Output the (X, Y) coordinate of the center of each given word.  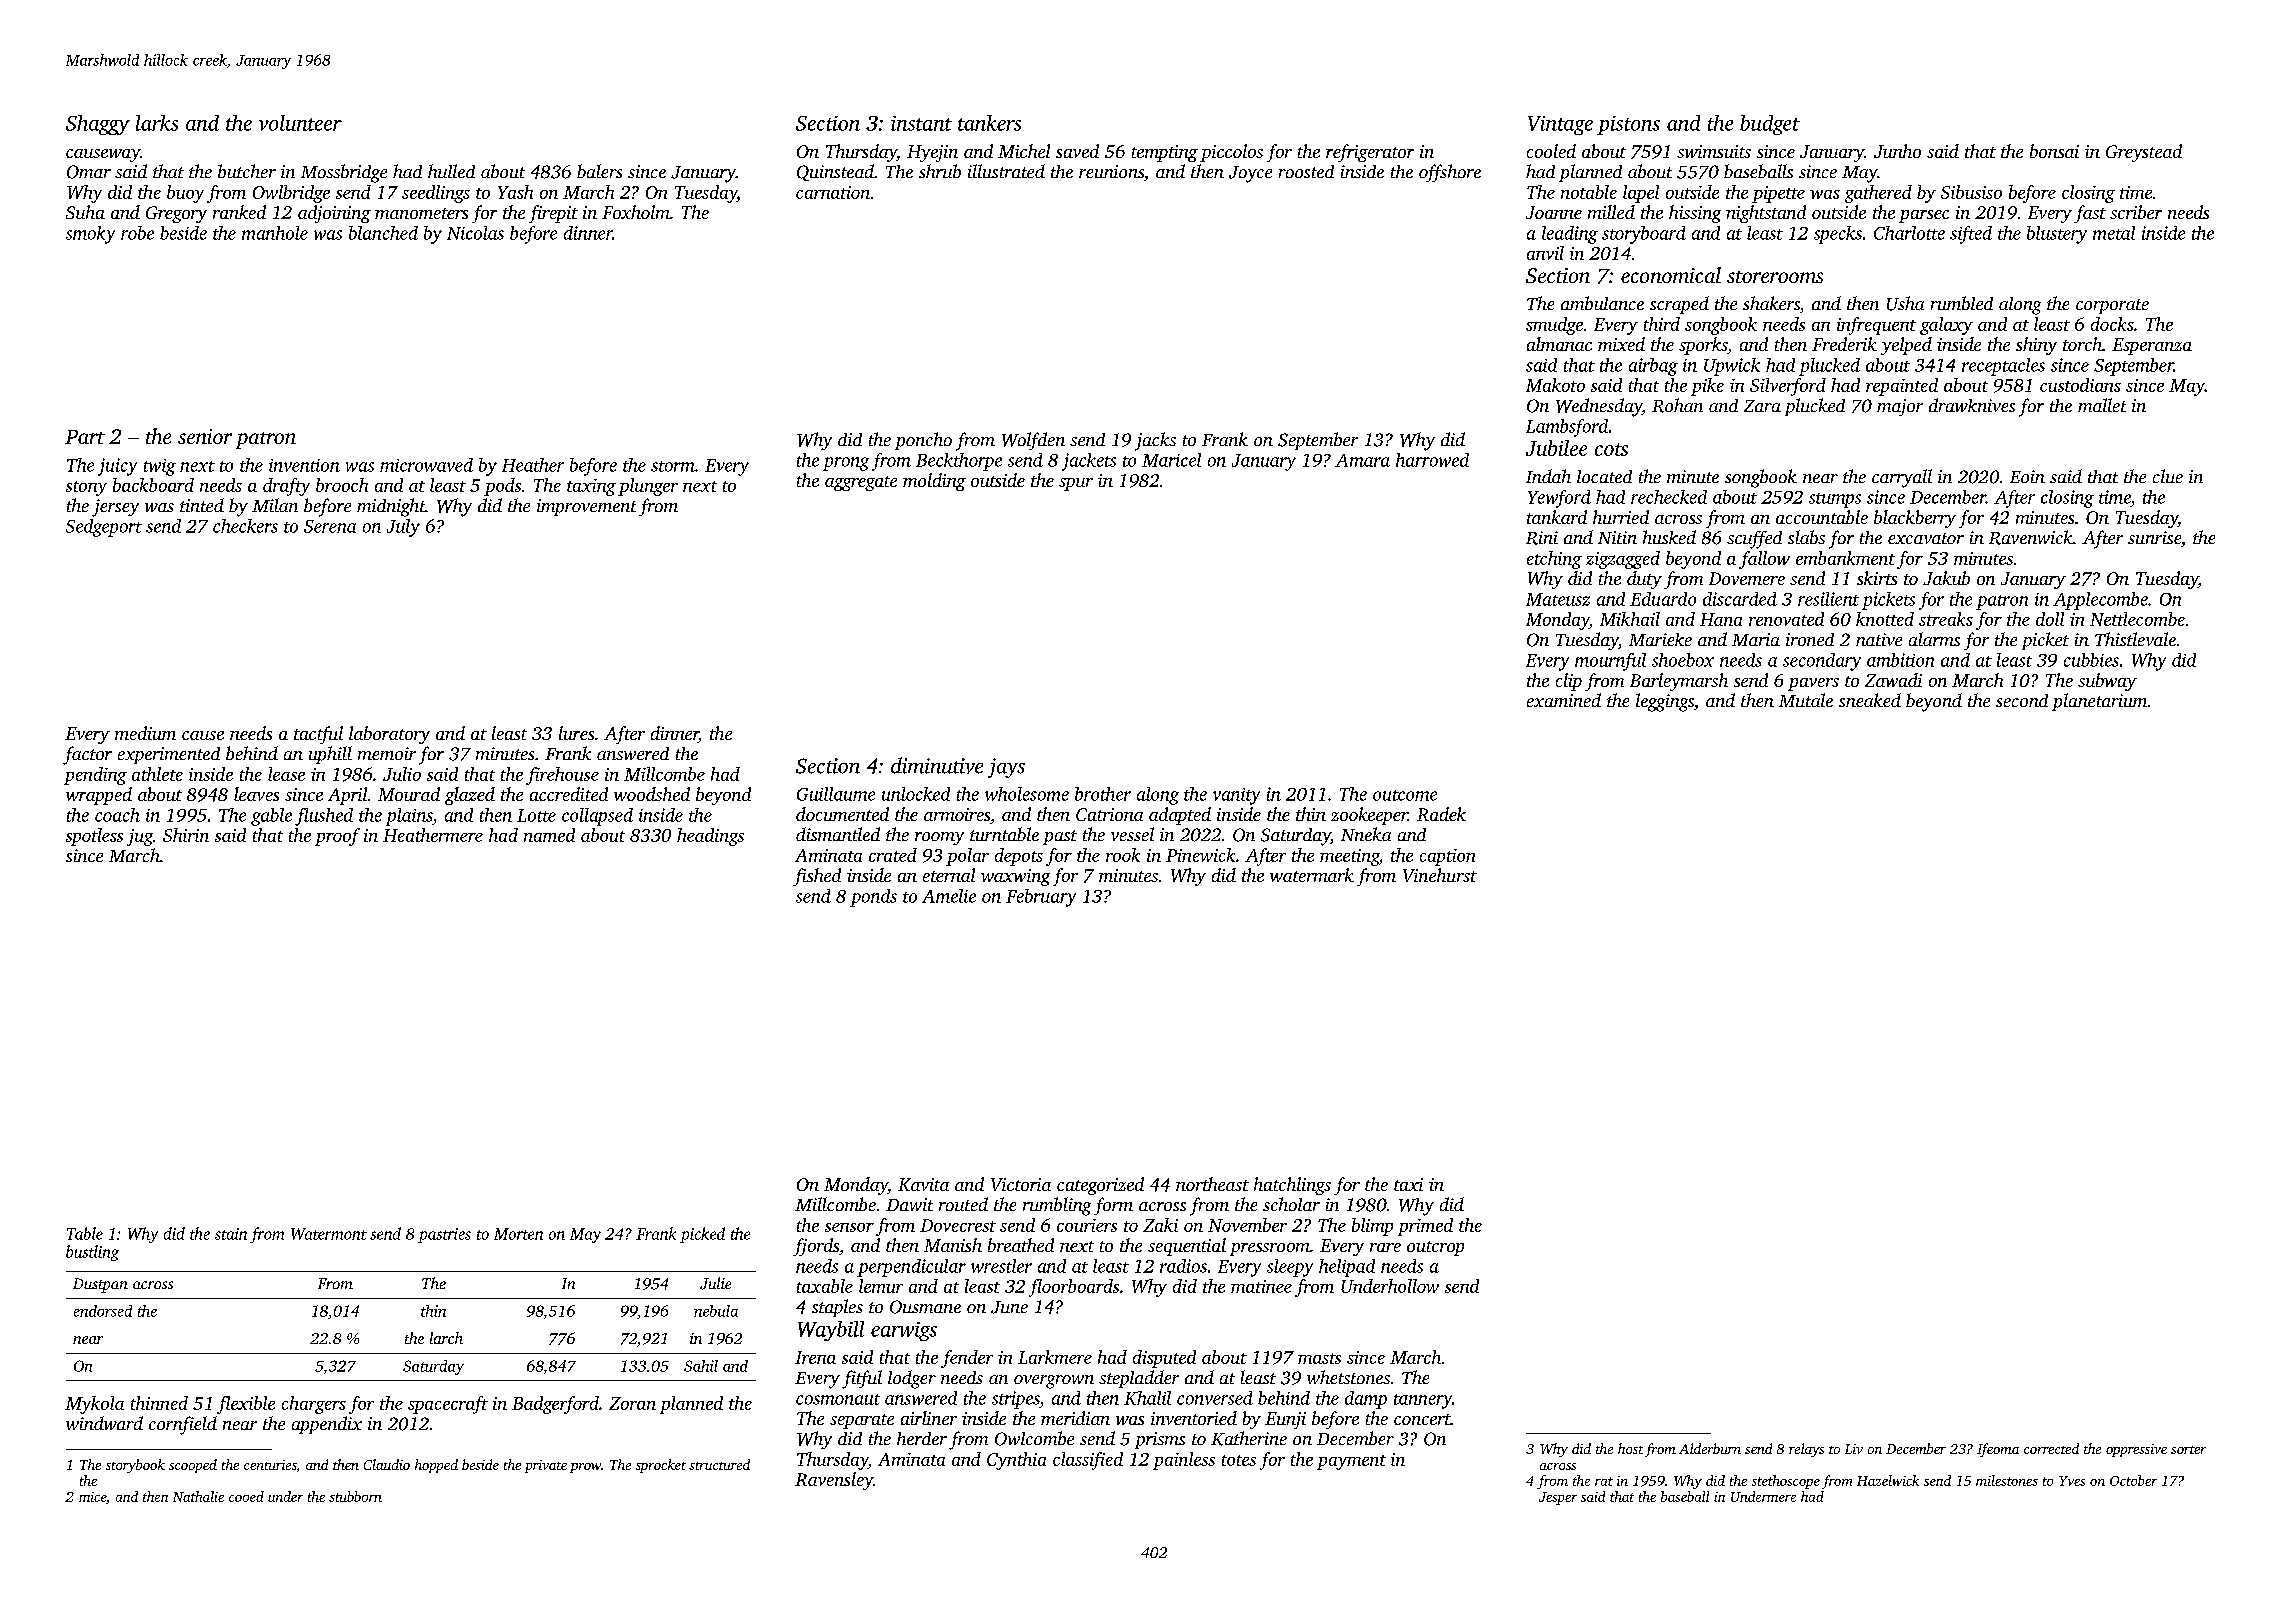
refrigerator (1370, 153)
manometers (421, 213)
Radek (1441, 814)
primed (1425, 1227)
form (1113, 1206)
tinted (202, 505)
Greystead (2144, 153)
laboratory (389, 735)
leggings (1665, 702)
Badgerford (555, 1405)
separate (862, 1421)
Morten (518, 1234)
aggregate (861, 483)
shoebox (1683, 660)
